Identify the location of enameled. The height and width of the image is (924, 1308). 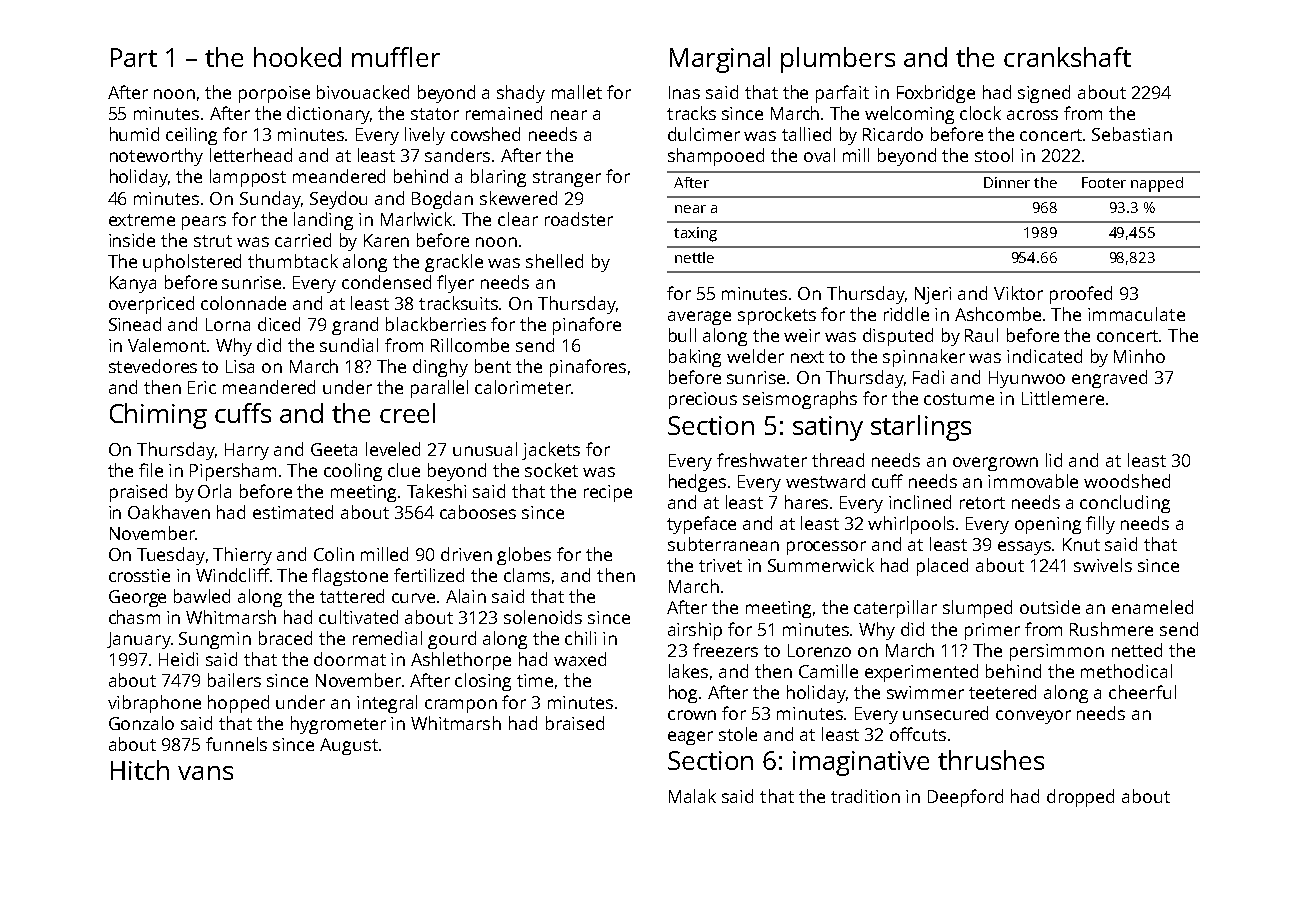
(1152, 607).
